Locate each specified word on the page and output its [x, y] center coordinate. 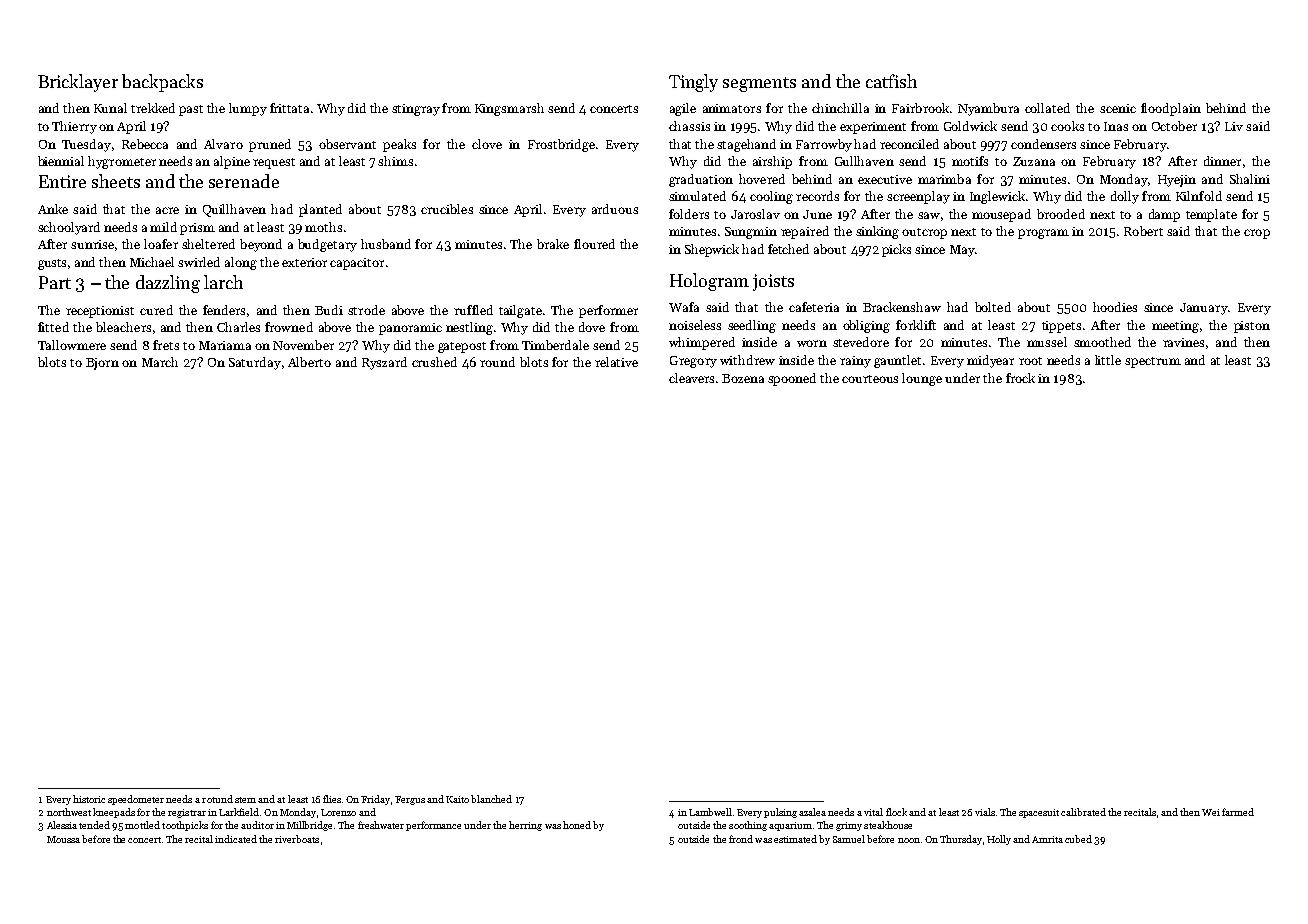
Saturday [255, 363]
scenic [1118, 108]
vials [985, 812]
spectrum [1153, 362]
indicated [236, 839]
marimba [944, 179]
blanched [491, 799]
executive [885, 179]
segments [759, 84]
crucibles [447, 209]
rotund [217, 799]
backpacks [162, 83]
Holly [999, 840]
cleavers [691, 378]
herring [525, 826]
